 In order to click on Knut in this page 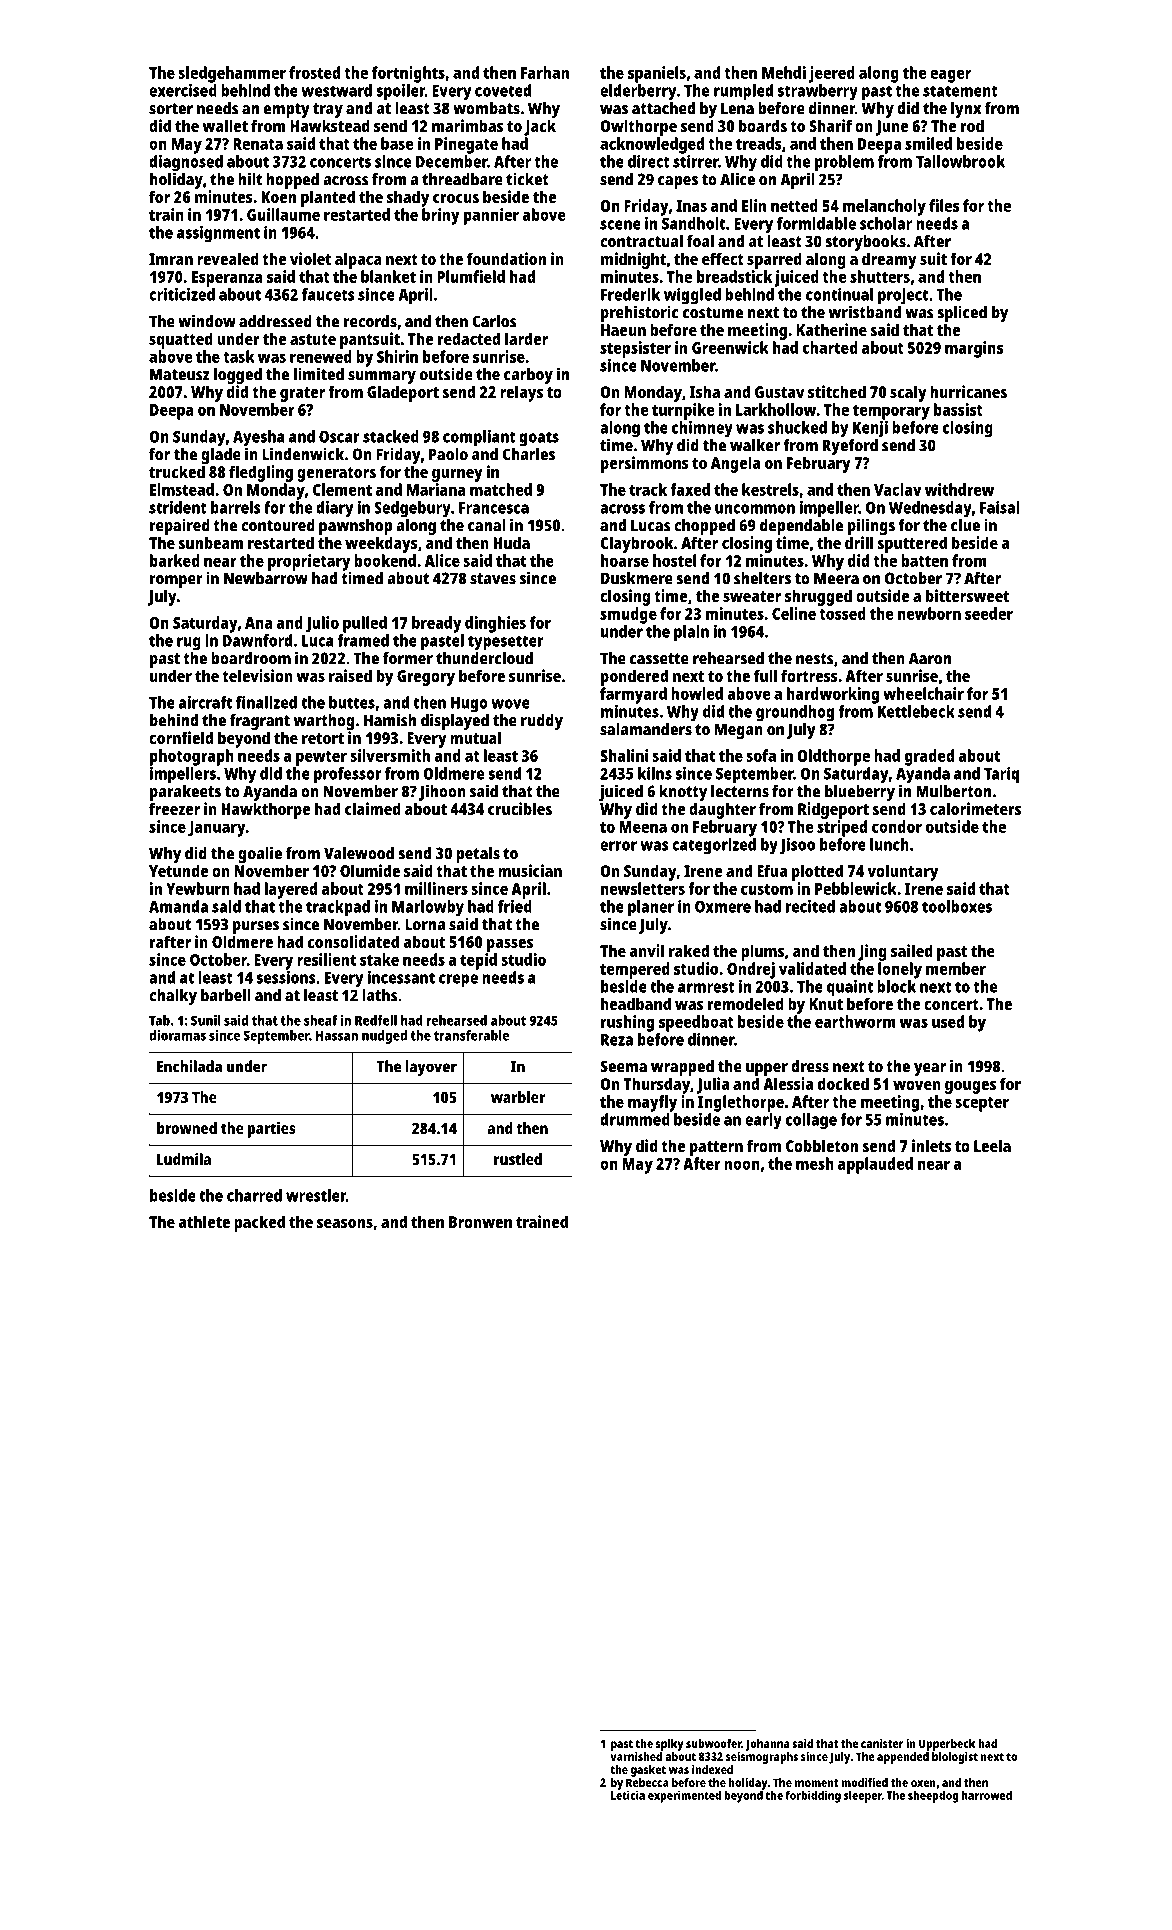, I will do `click(826, 1004)`.
